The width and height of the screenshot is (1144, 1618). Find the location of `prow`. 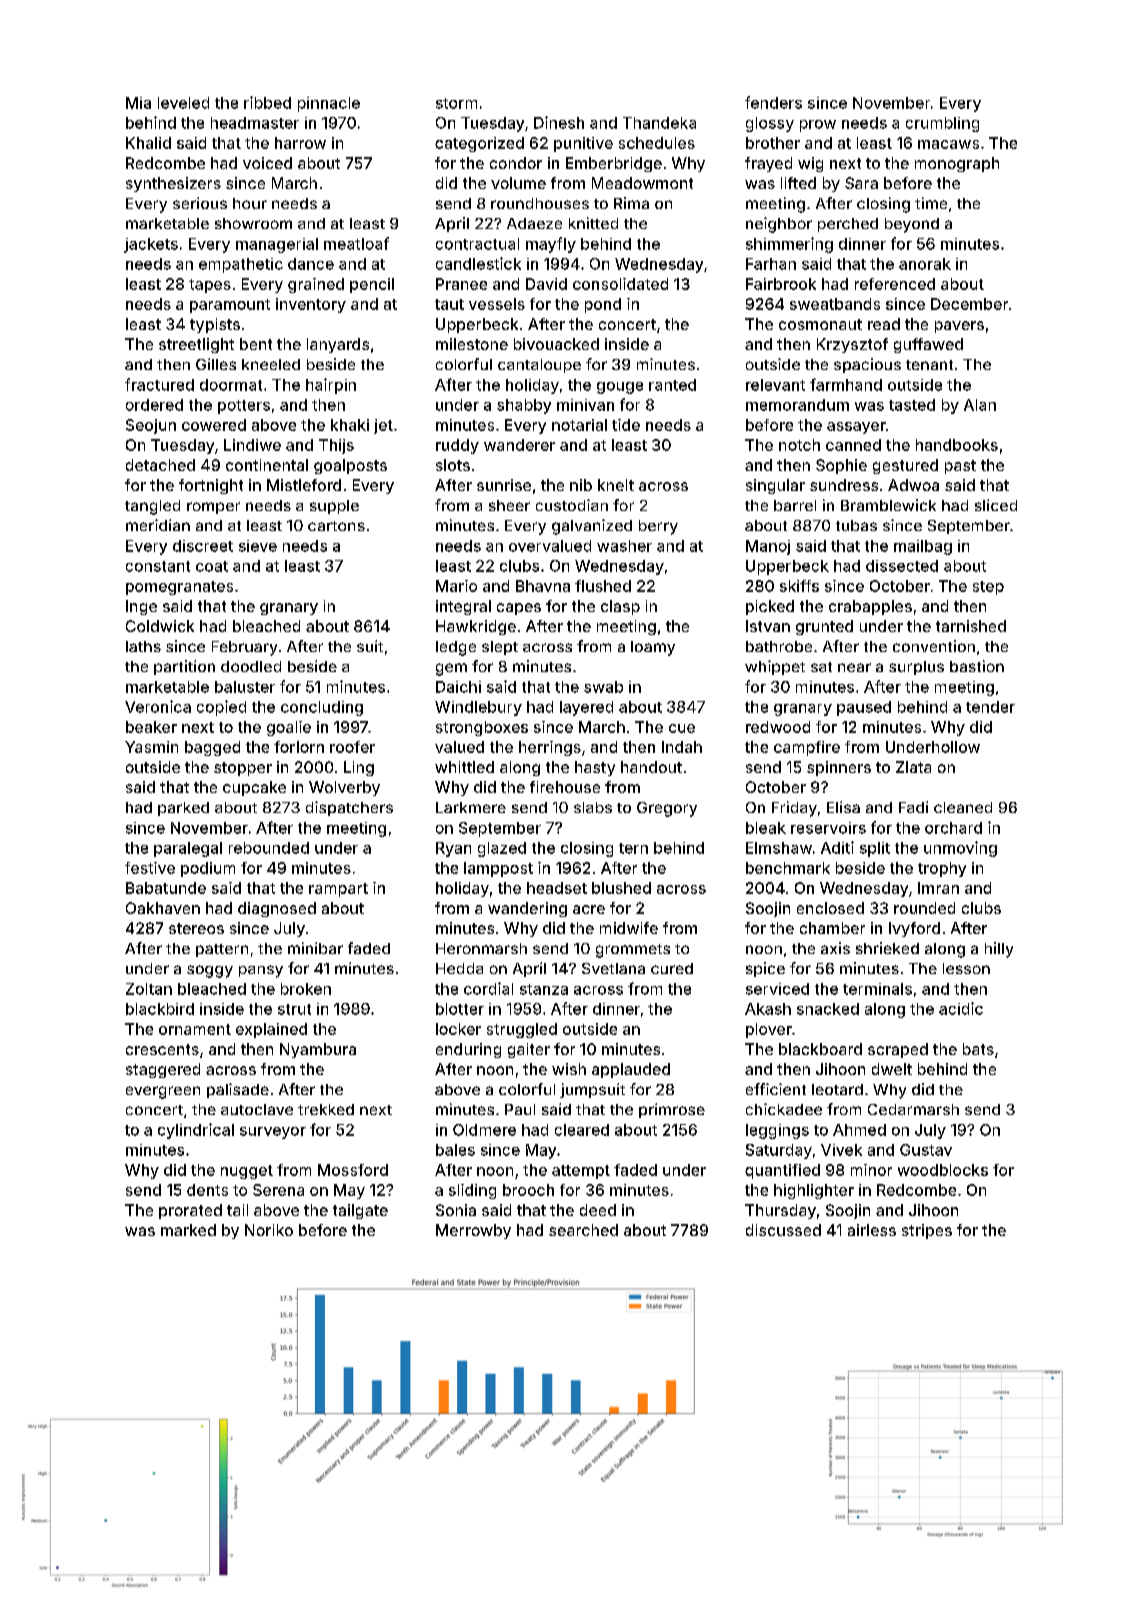

prow is located at coordinates (818, 126).
